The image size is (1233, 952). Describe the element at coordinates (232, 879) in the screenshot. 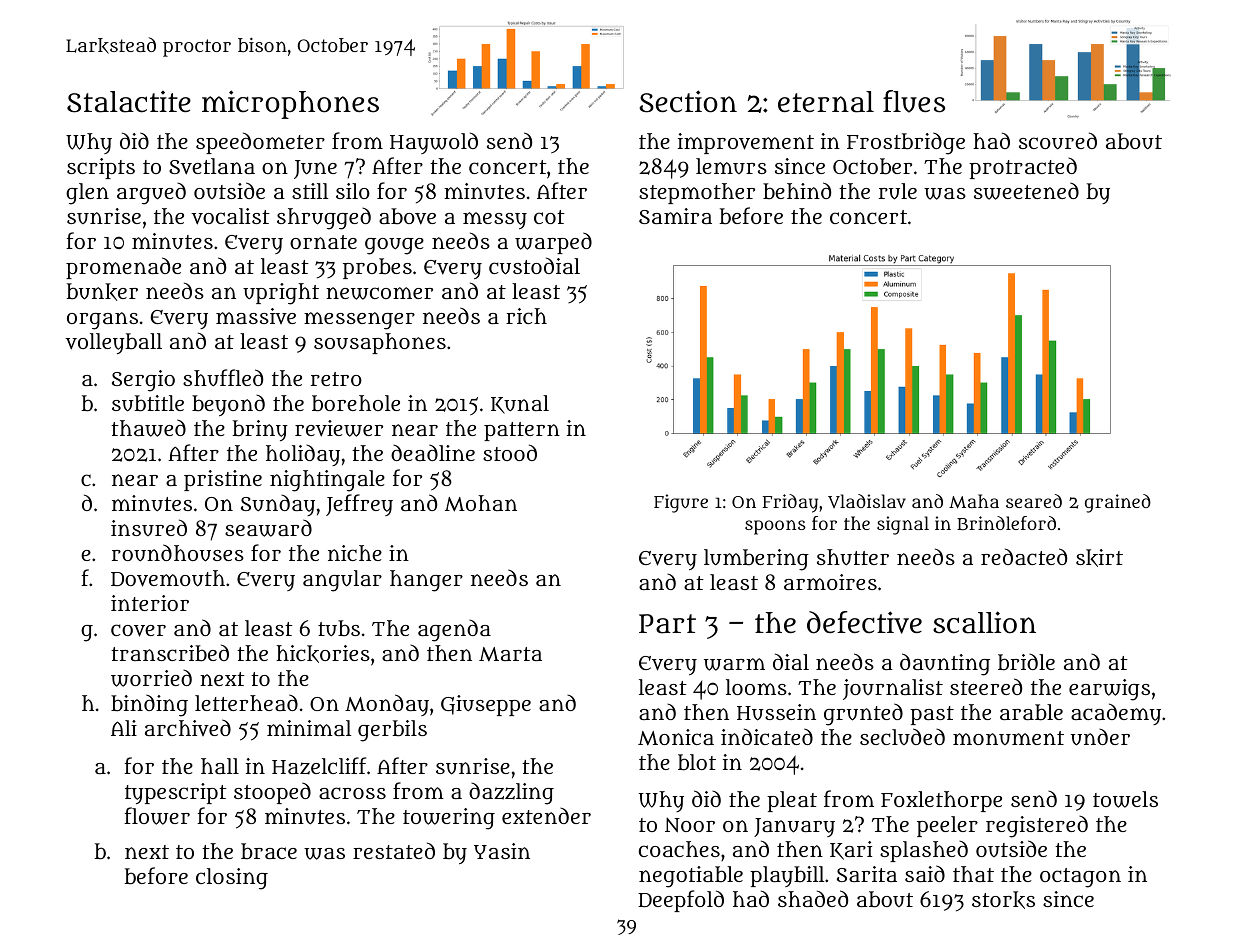

I see `closing` at that location.
